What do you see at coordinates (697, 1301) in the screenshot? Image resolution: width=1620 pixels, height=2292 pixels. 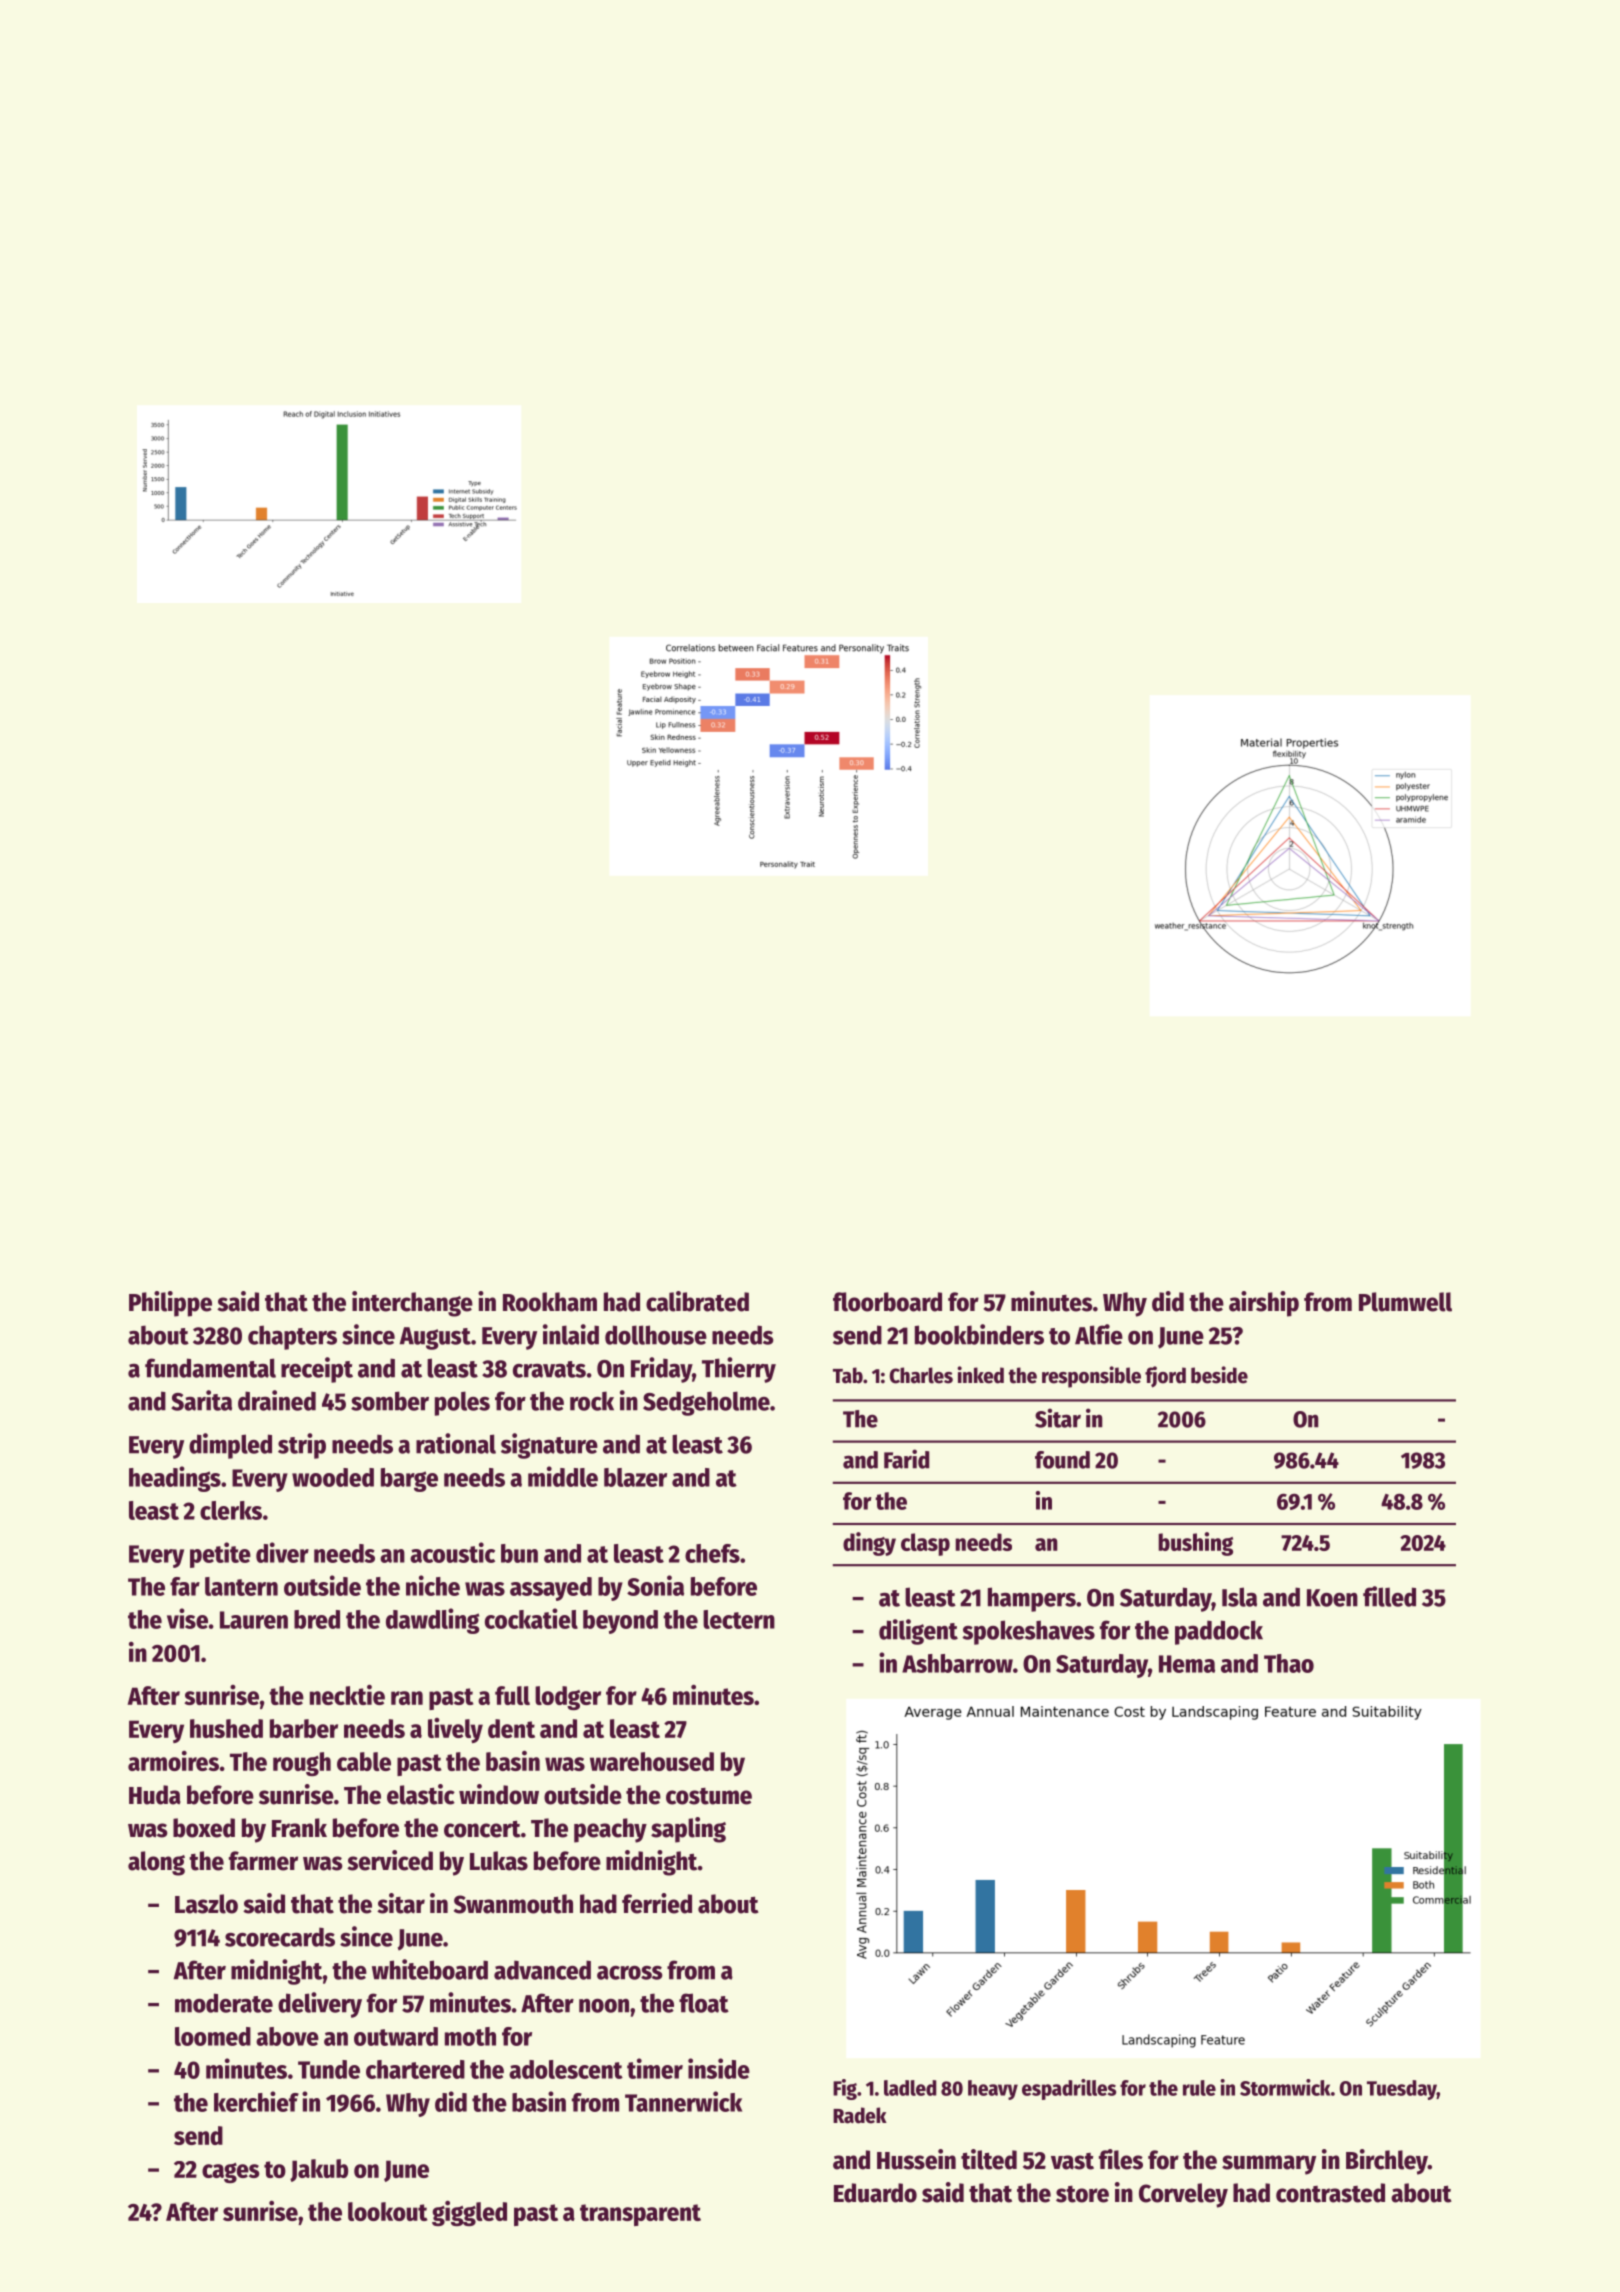 I see `calibrated` at bounding box center [697, 1301].
